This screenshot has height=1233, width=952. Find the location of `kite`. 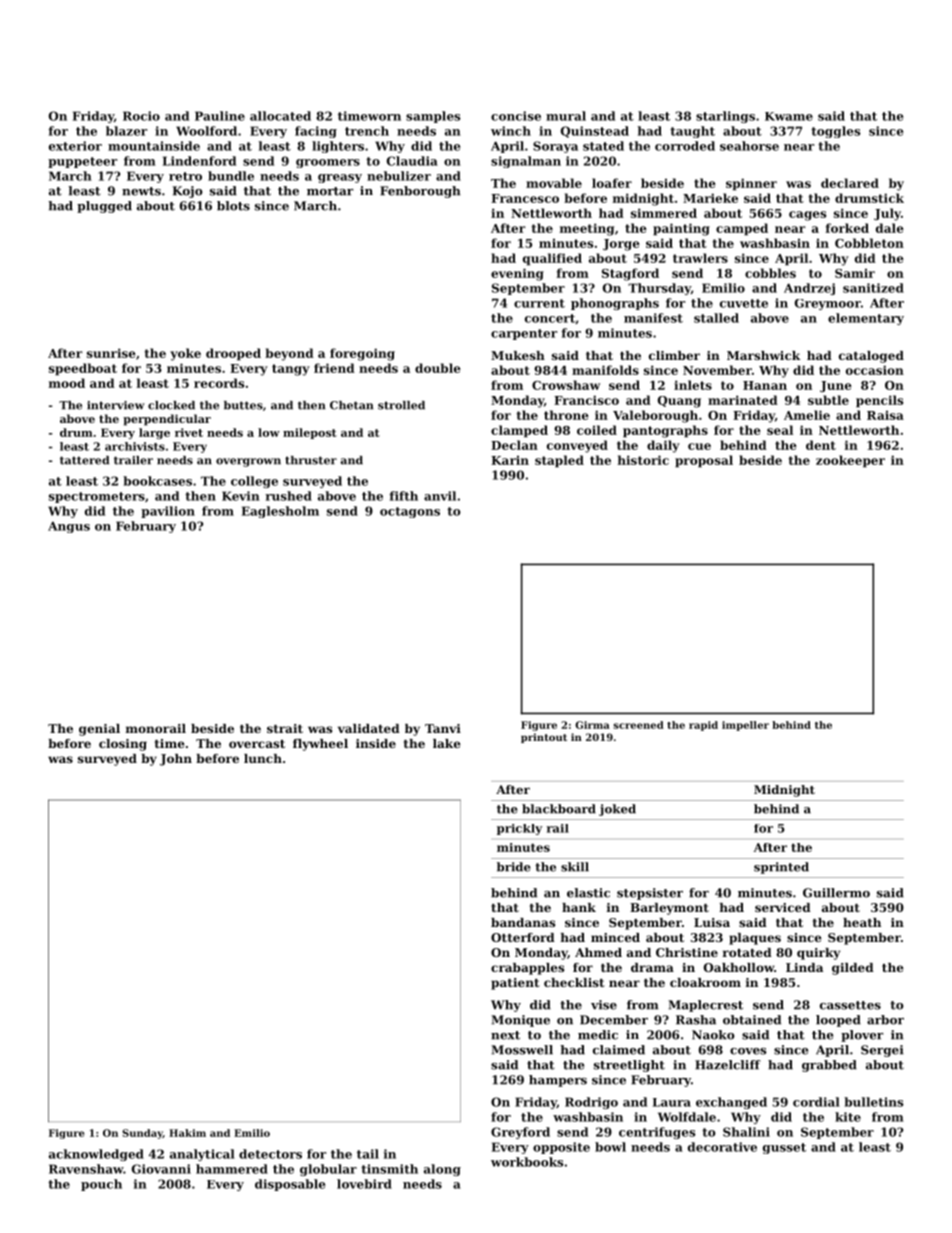

kite is located at coordinates (848, 1117).
